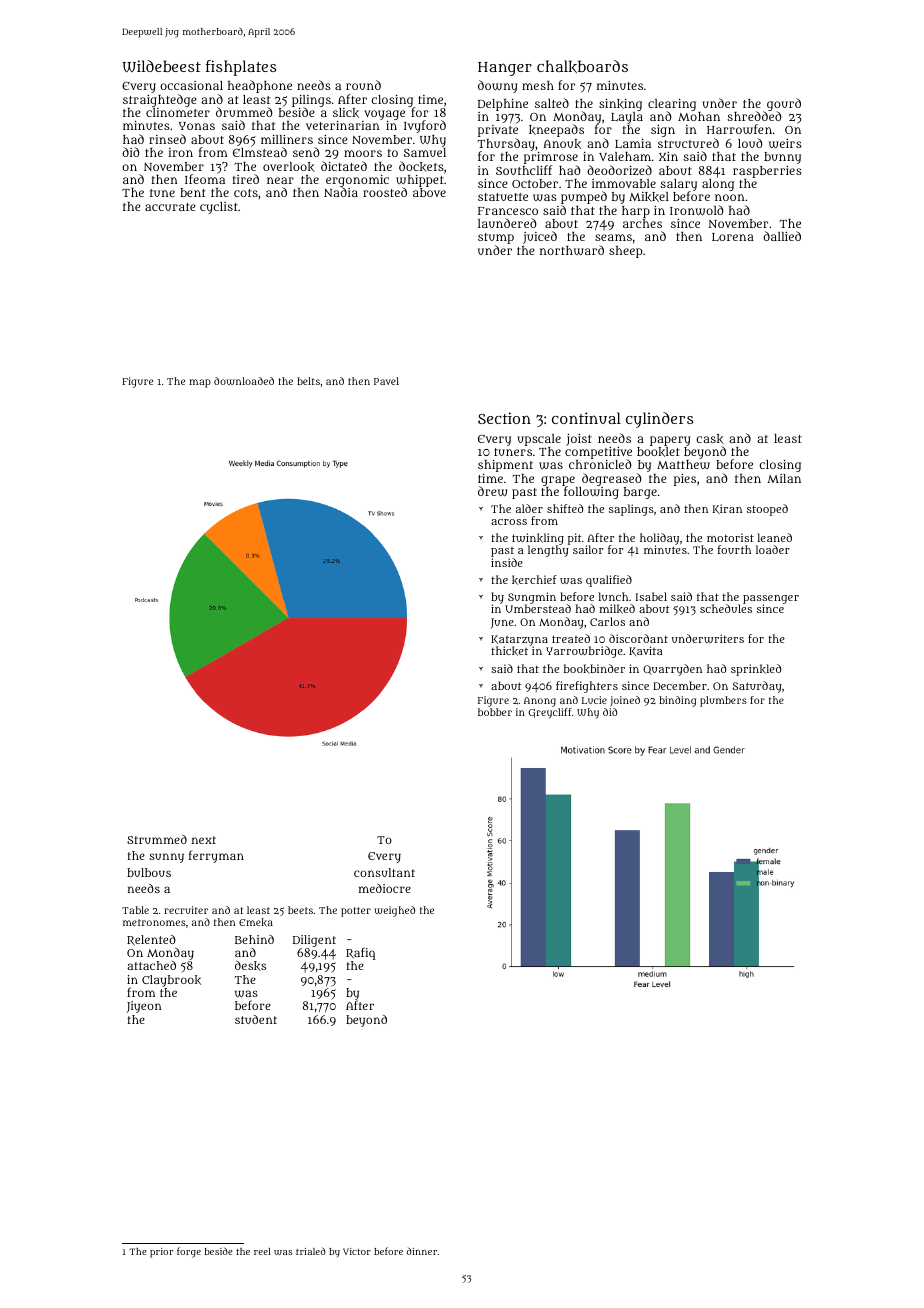  I want to click on thicket, so click(509, 651).
